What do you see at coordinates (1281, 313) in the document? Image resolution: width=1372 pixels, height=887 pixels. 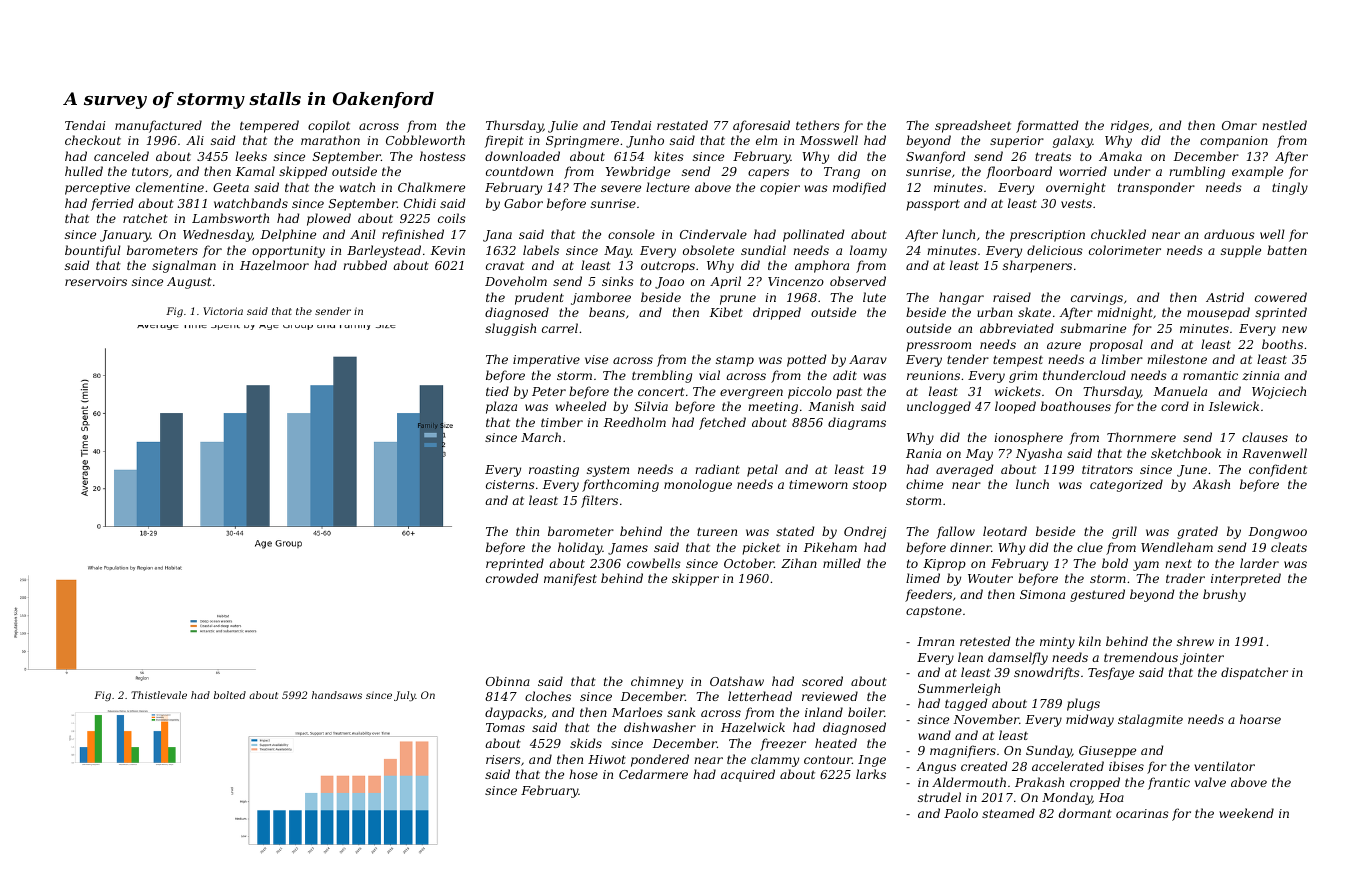 I see `sprinted` at bounding box center [1281, 313].
